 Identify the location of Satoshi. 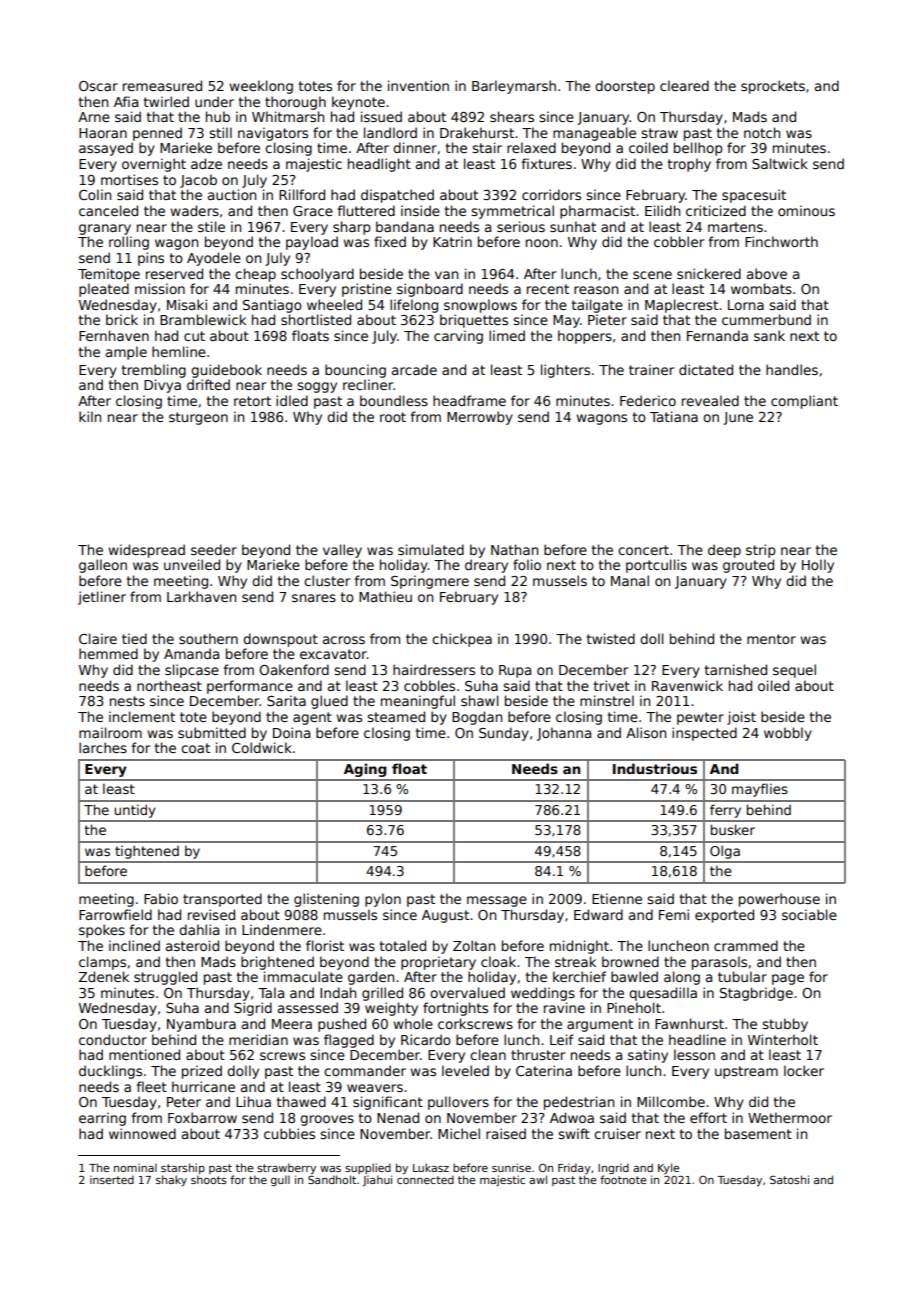
(789, 1179).
